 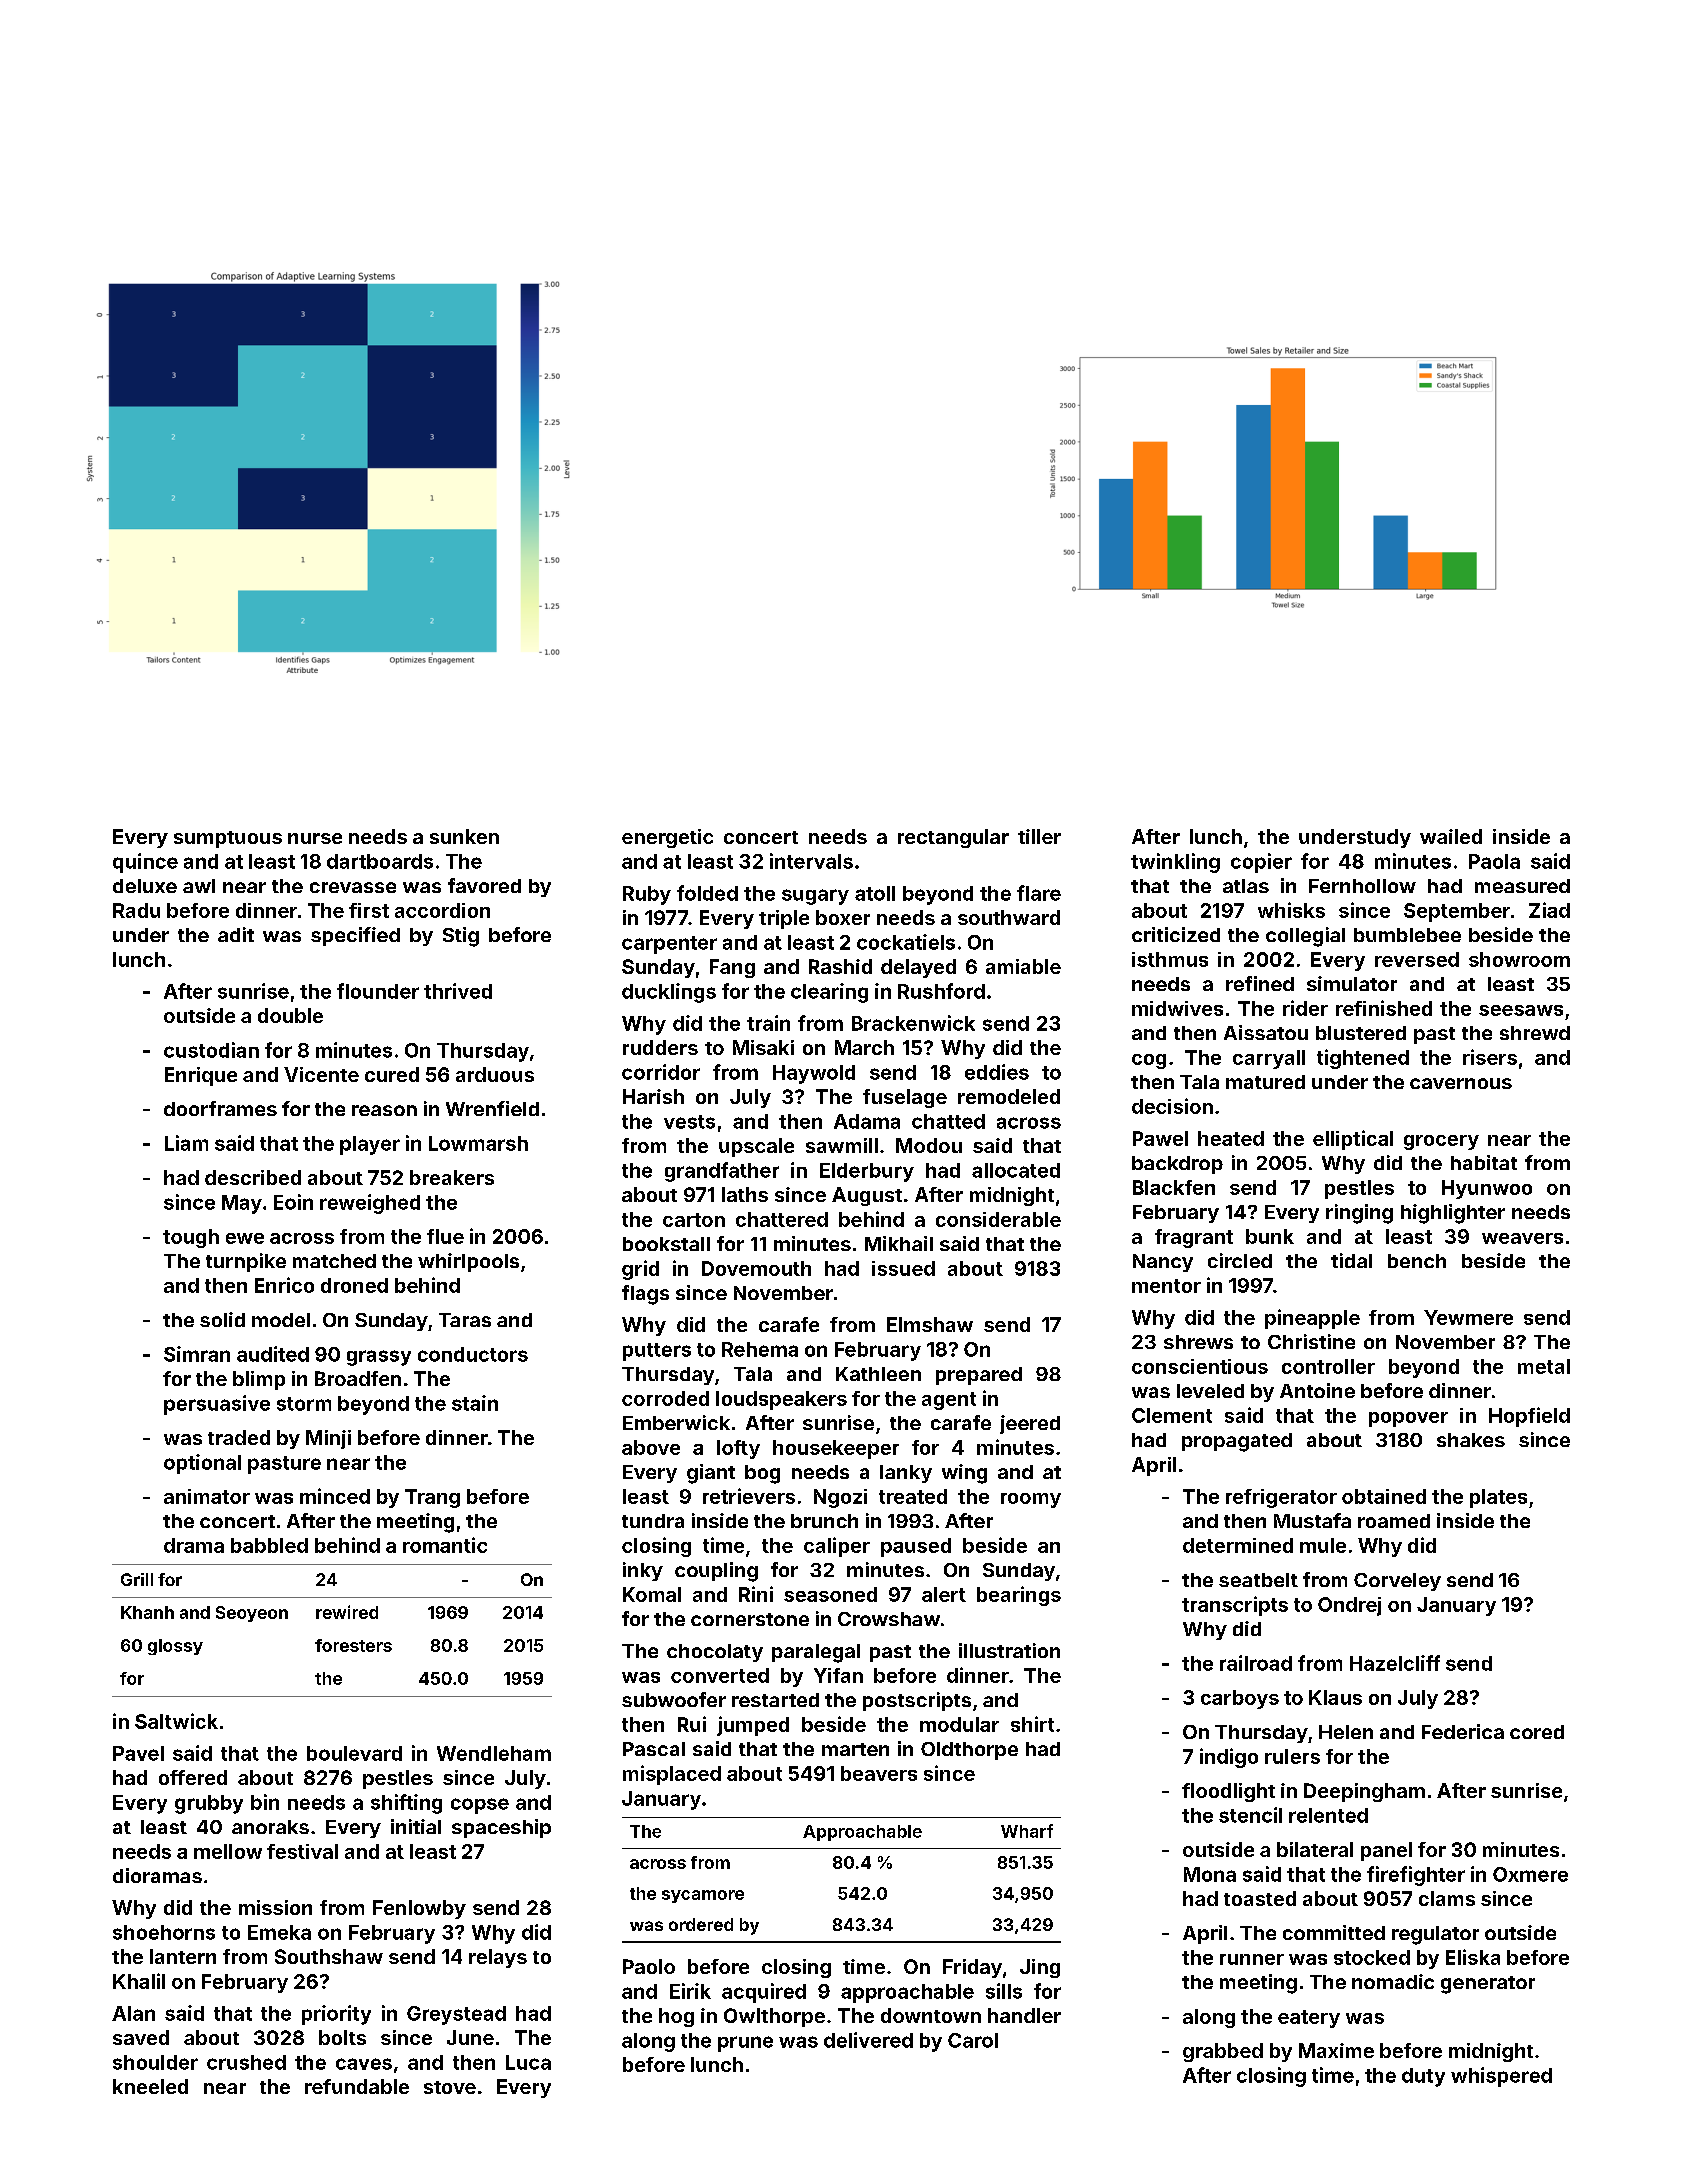 What do you see at coordinates (1384, 1496) in the page?
I see `obtained` at bounding box center [1384, 1496].
